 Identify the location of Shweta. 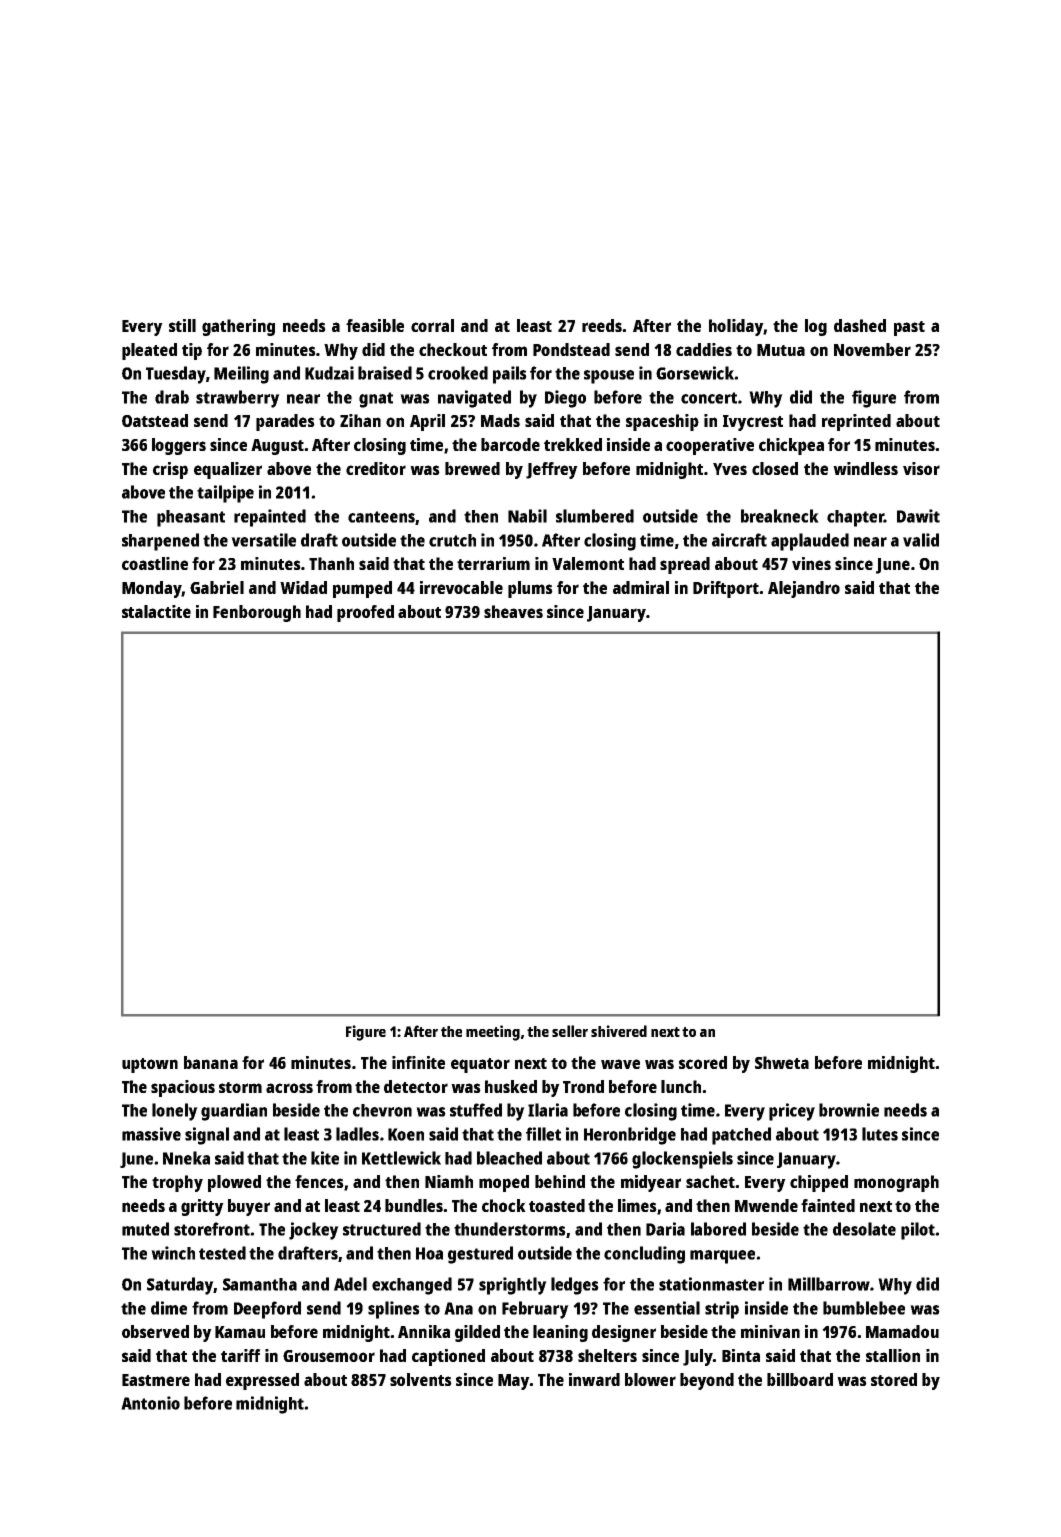
(782, 1062).
